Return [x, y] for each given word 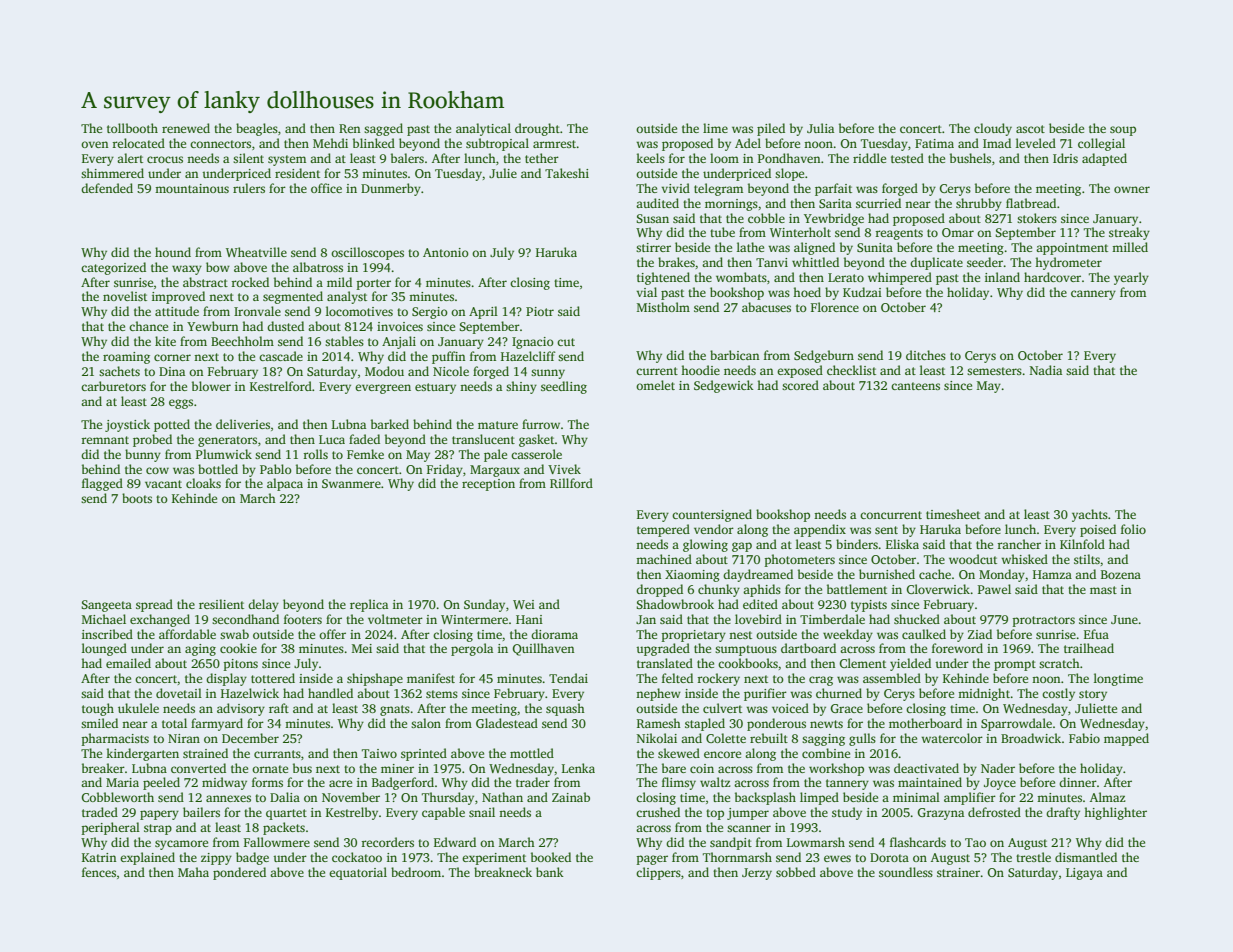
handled [330, 693]
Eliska [902, 544]
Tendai [568, 678]
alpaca [285, 484]
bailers [201, 812]
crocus [165, 159]
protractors [1043, 621]
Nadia [1046, 370]
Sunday [484, 605]
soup [1123, 131]
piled [771, 129]
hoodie [700, 370]
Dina [172, 371]
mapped [1126, 739]
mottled [532, 753]
